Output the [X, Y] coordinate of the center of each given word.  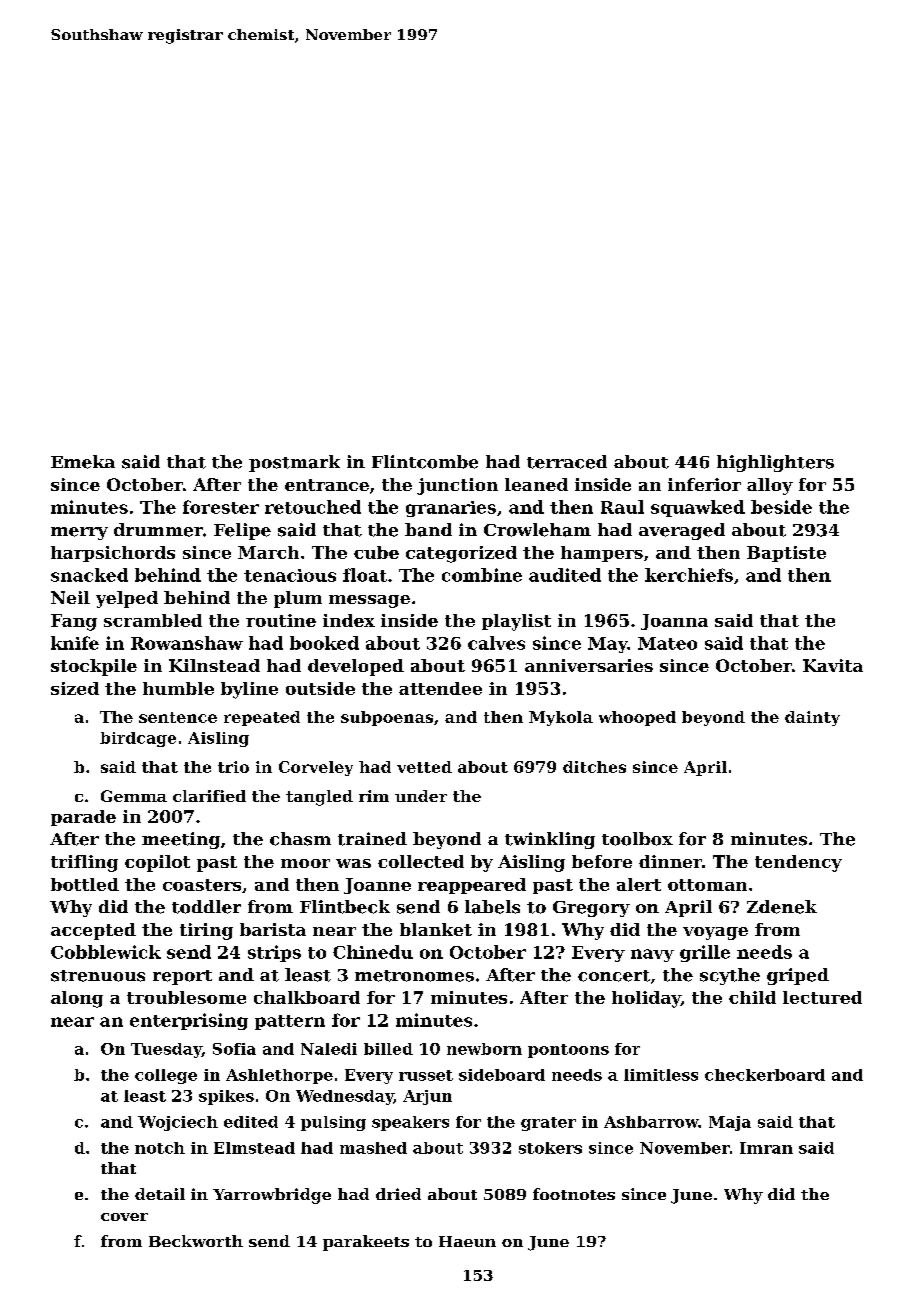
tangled [319, 798]
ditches [594, 767]
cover [124, 1217]
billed [388, 1049]
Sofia [234, 1049]
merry [79, 533]
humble [178, 688]
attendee [440, 688]
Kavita [833, 665]
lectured [822, 997]
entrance [327, 485]
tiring [206, 931]
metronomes [414, 976]
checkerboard [765, 1075]
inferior [704, 484]
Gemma [134, 796]
